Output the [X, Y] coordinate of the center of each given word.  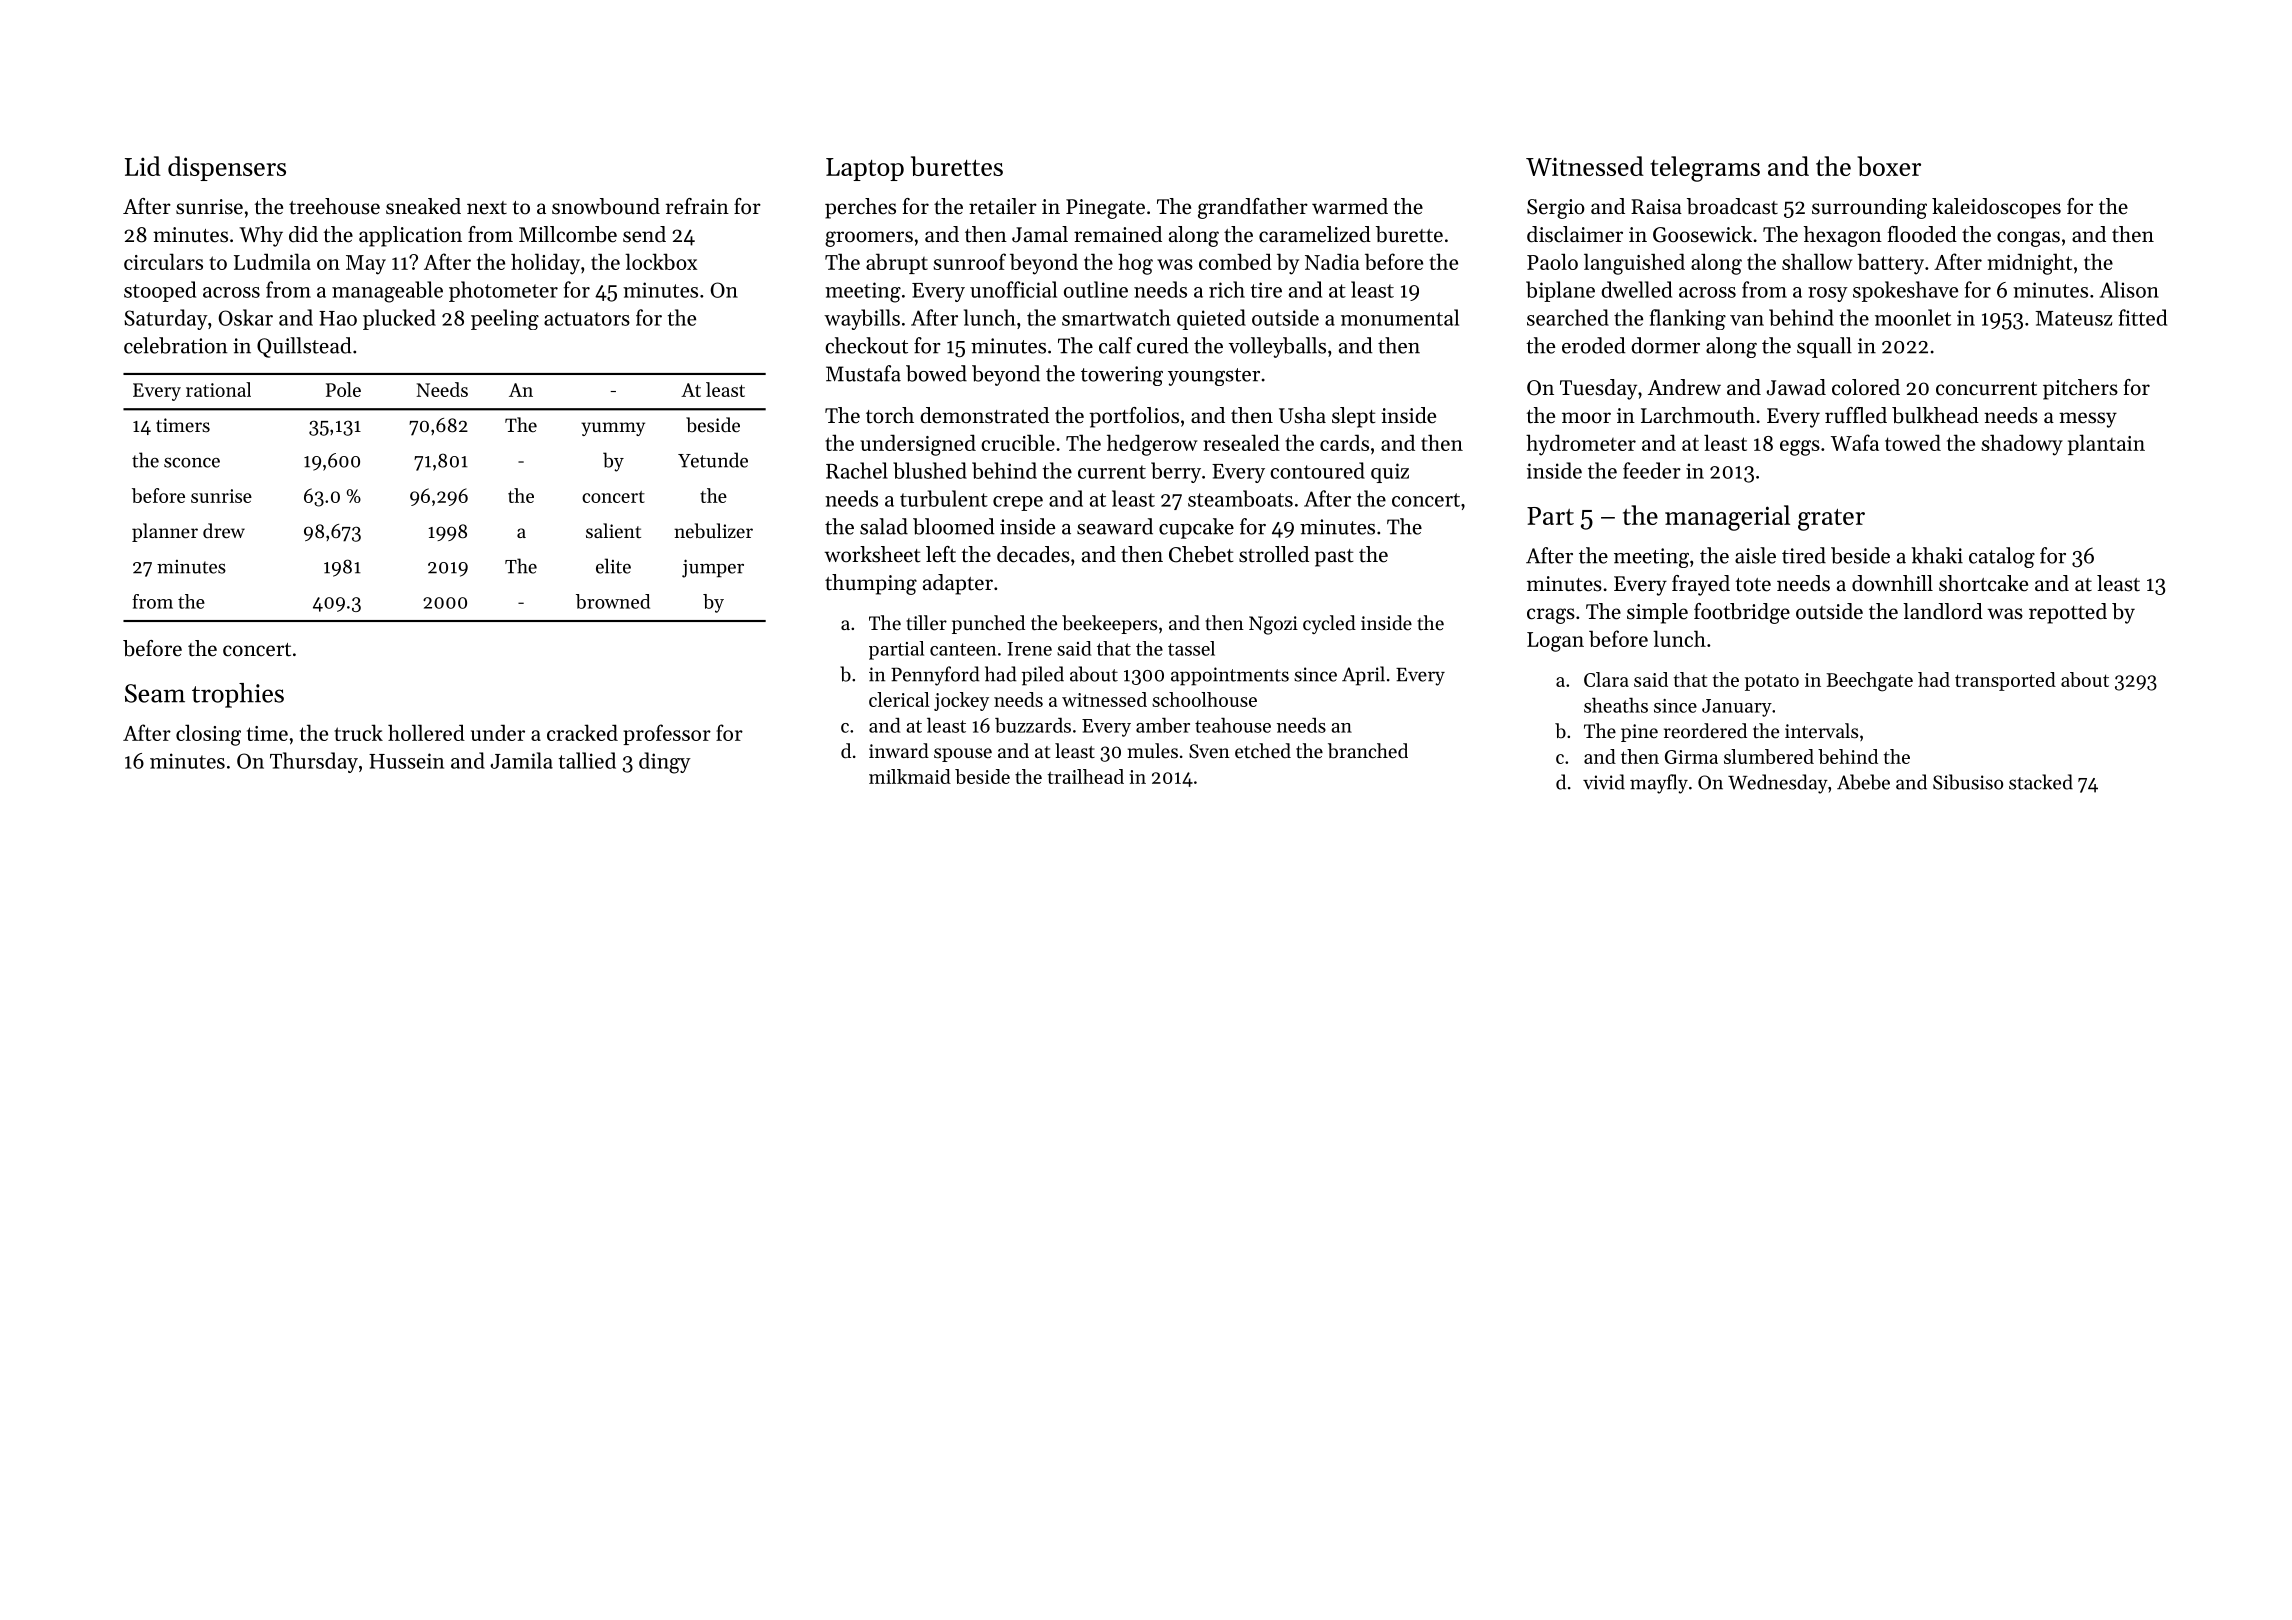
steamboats [1240, 498]
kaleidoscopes [1996, 208]
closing [208, 735]
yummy [613, 429]
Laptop [865, 169]
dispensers [227, 168]
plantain [2106, 444]
